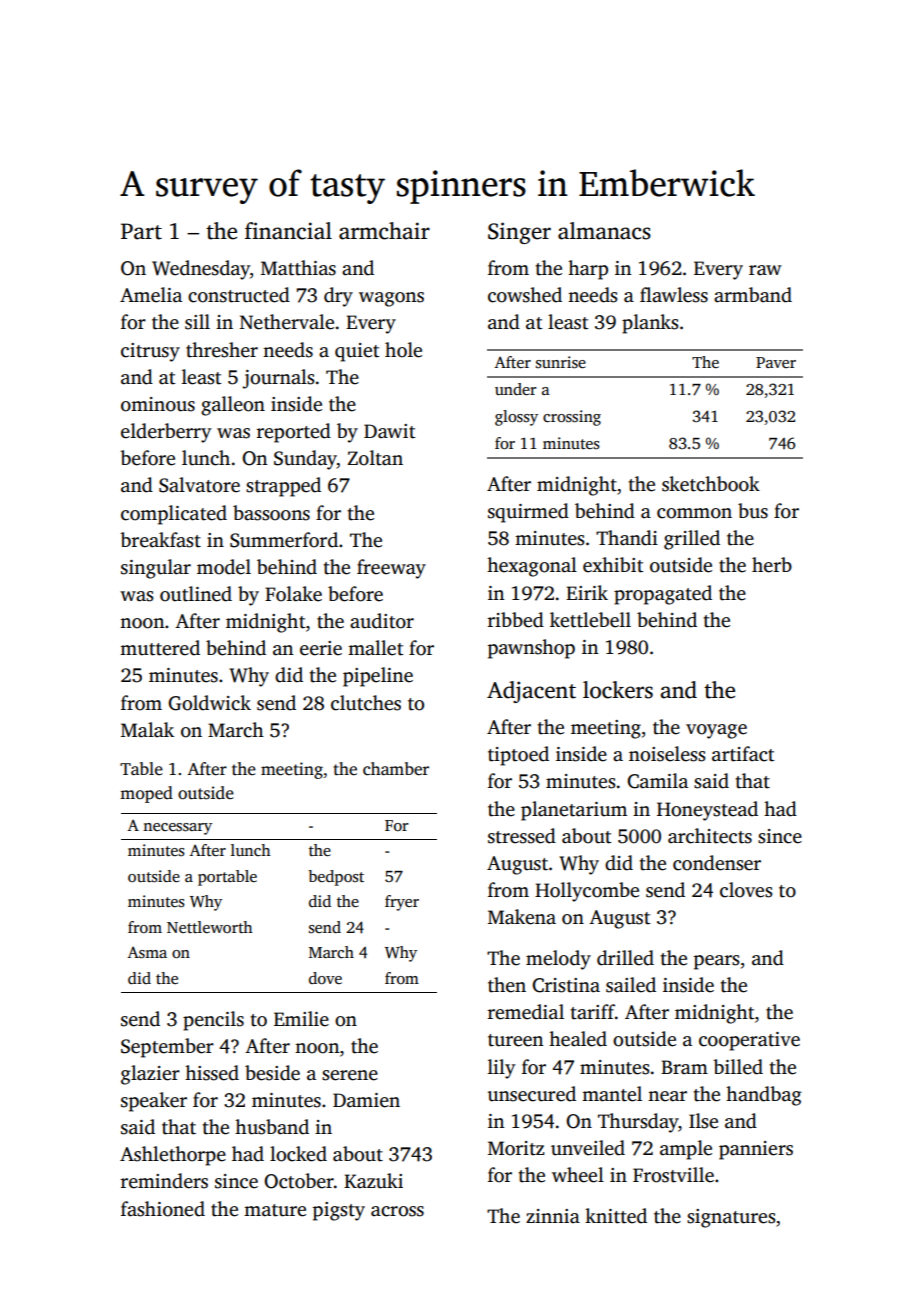  Describe the element at coordinates (384, 231) in the screenshot. I see `armchair` at that location.
